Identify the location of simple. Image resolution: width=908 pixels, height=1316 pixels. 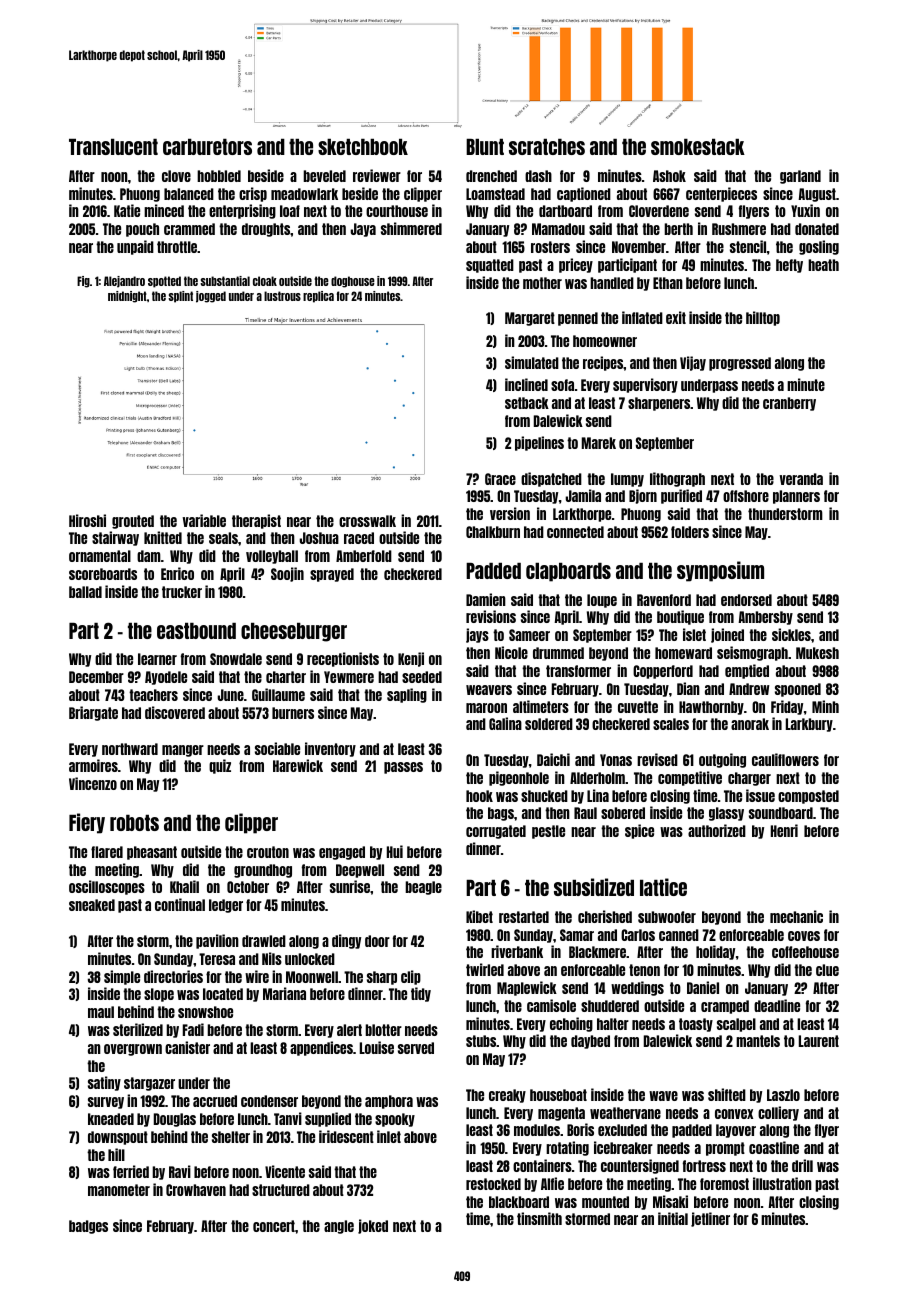
(122, 977).
